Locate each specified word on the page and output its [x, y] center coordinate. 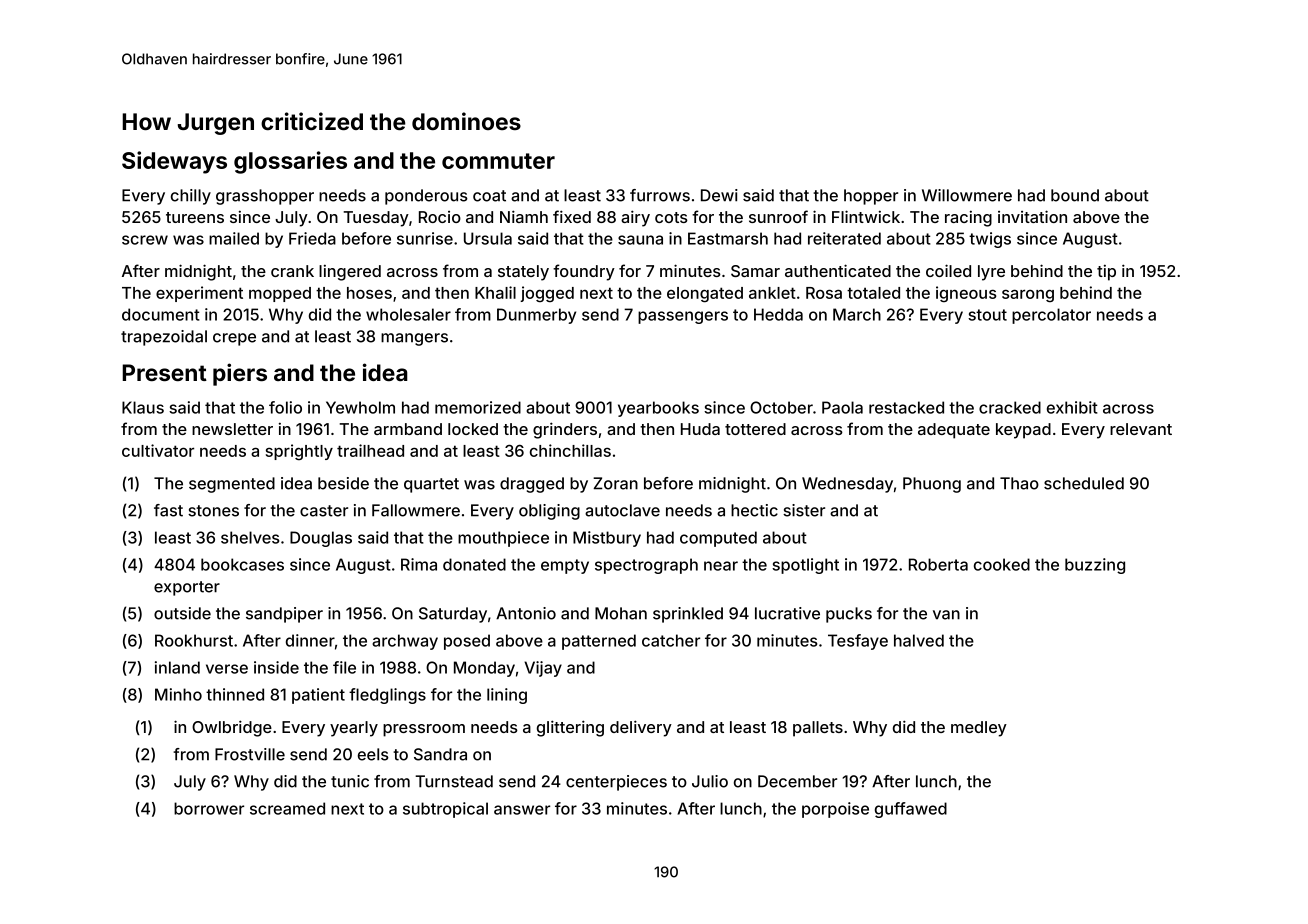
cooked [1002, 564]
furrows [660, 195]
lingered [350, 273]
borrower [209, 808]
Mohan [621, 613]
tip [1106, 273]
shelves [250, 537]
